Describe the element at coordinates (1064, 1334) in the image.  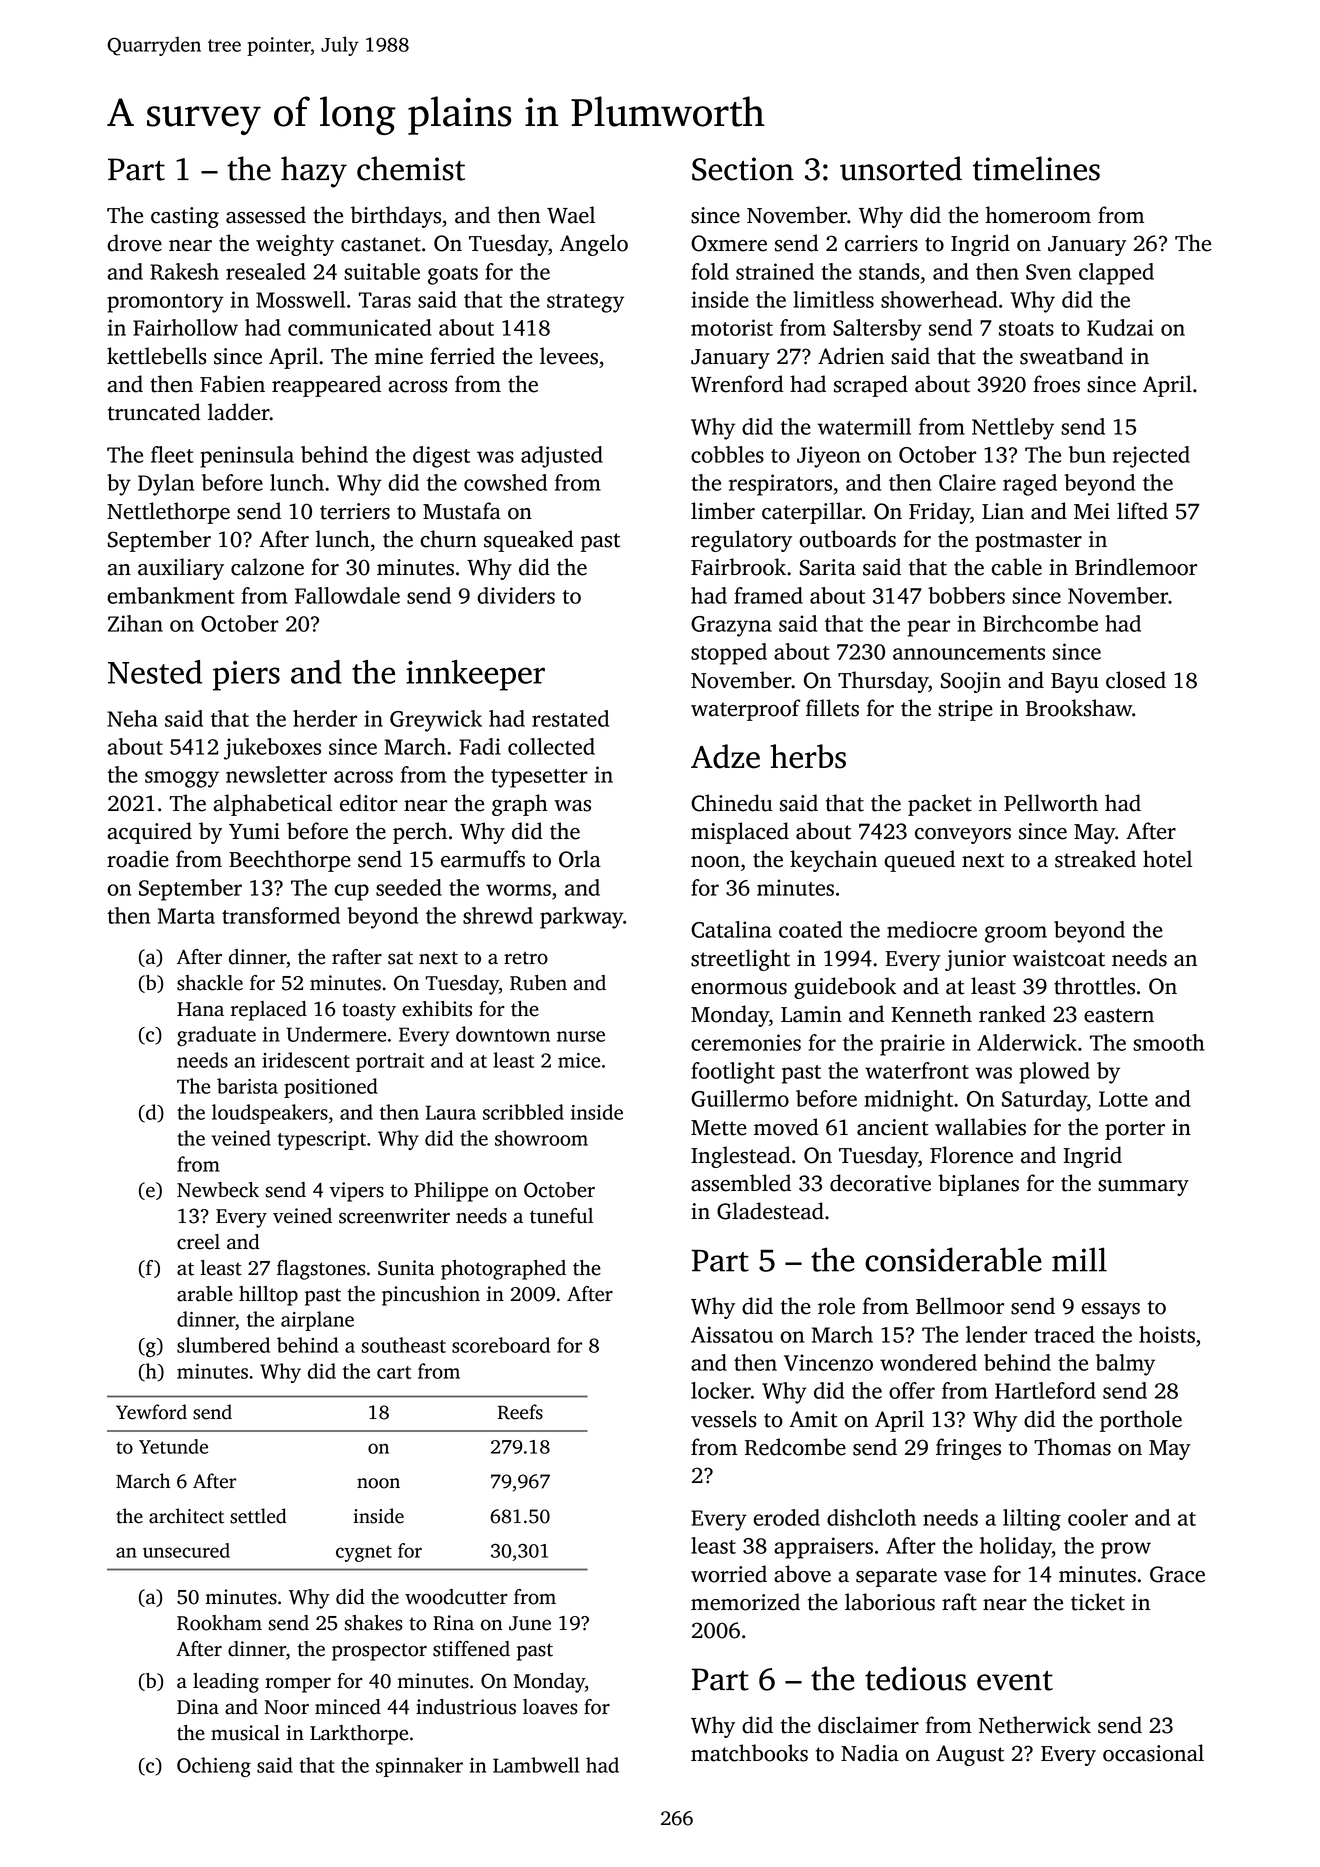
I see `traced` at that location.
